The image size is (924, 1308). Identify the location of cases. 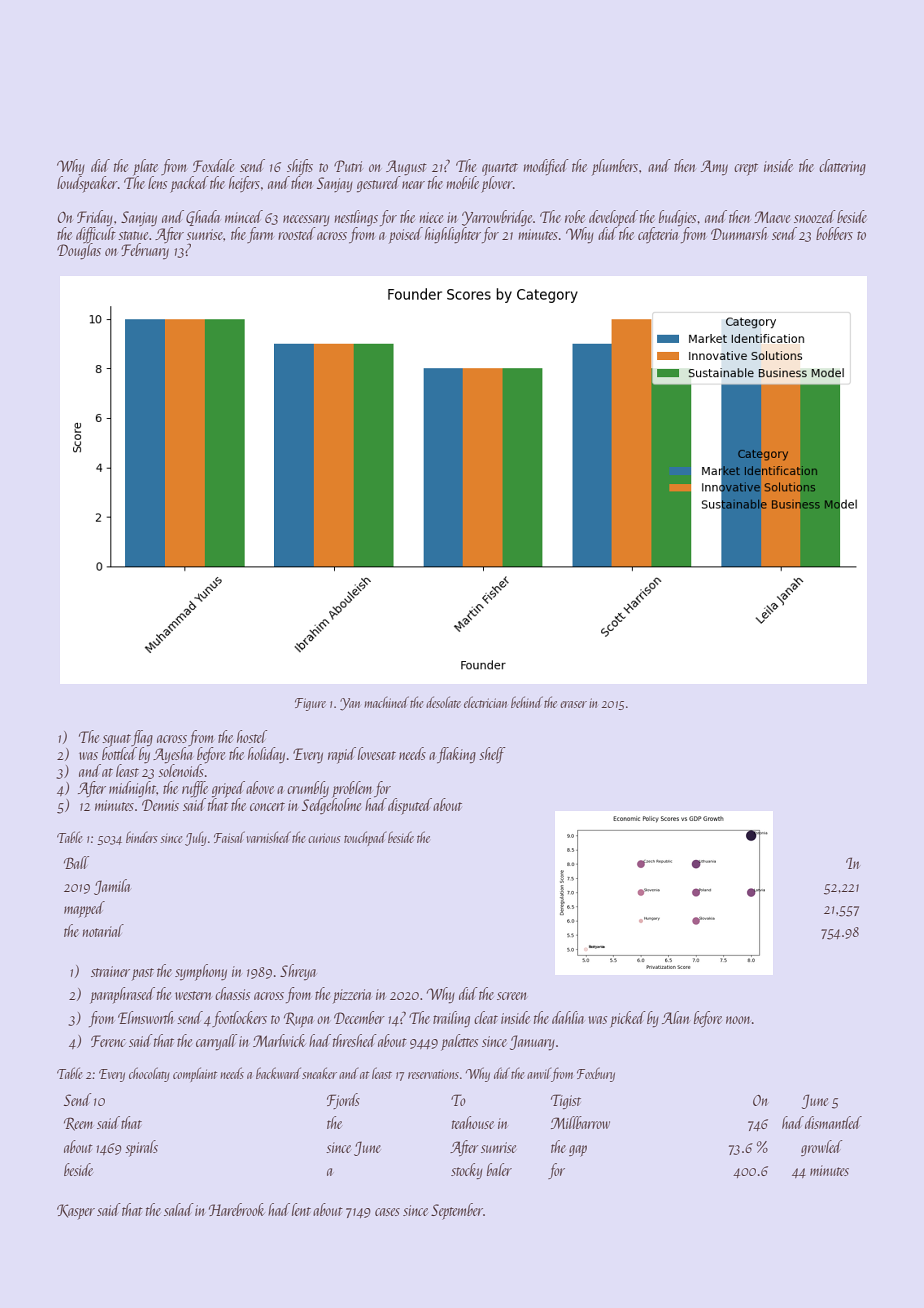
(387, 1212).
